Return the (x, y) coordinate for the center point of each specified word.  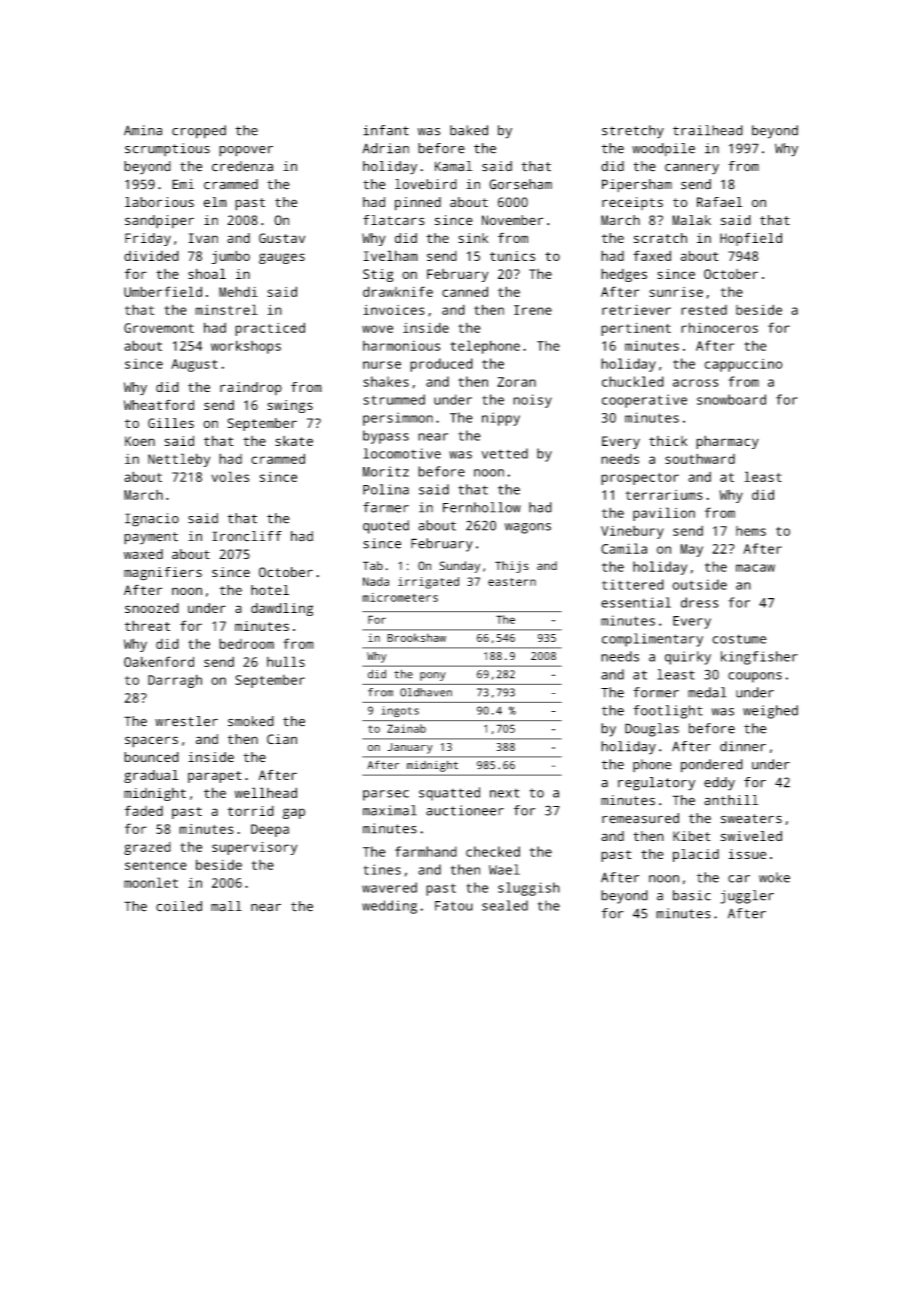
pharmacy (727, 442)
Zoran (516, 382)
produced (441, 365)
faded (144, 810)
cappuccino (743, 365)
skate (294, 441)
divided (151, 255)
